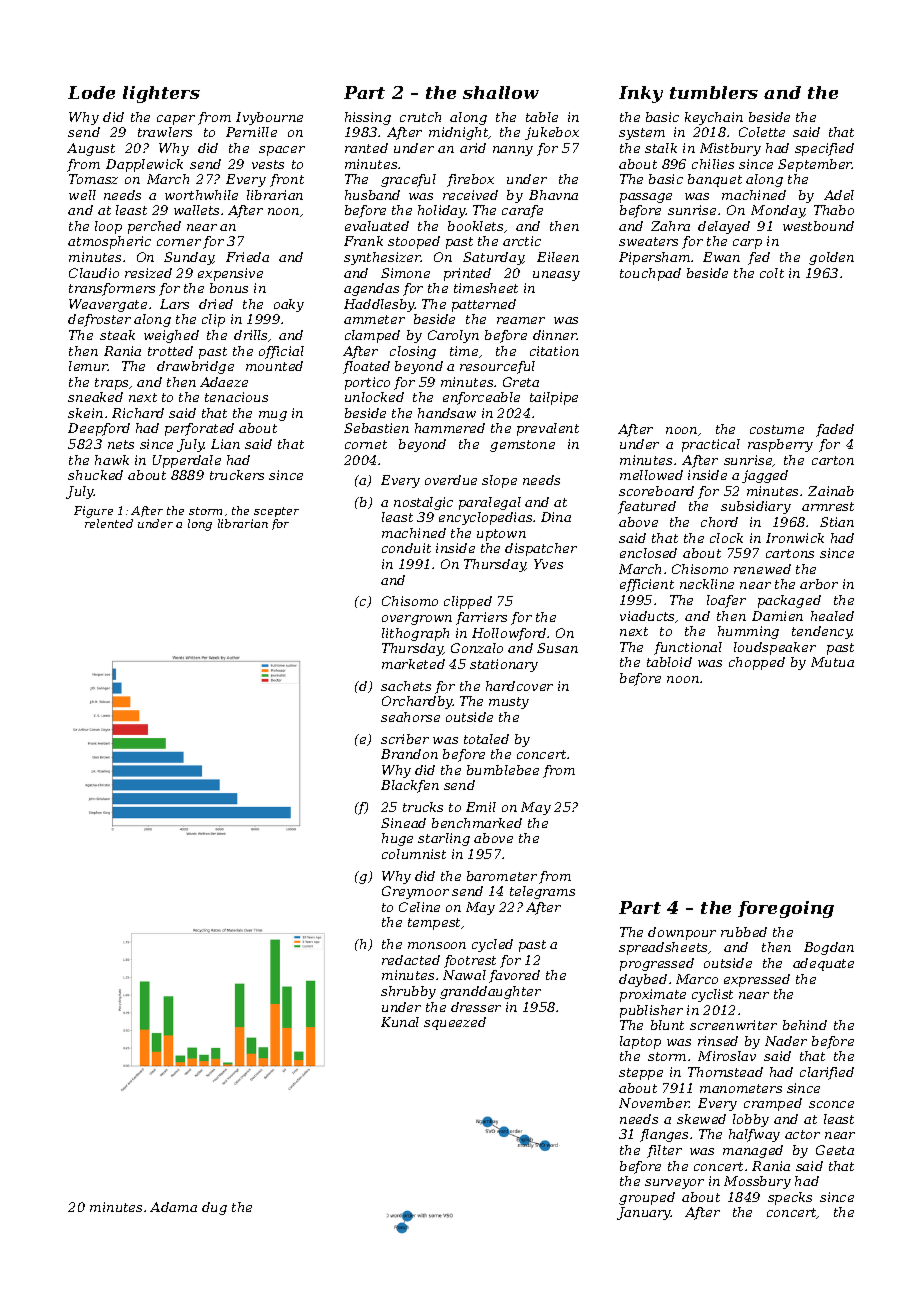  I want to click on Hollowford, so click(509, 634).
